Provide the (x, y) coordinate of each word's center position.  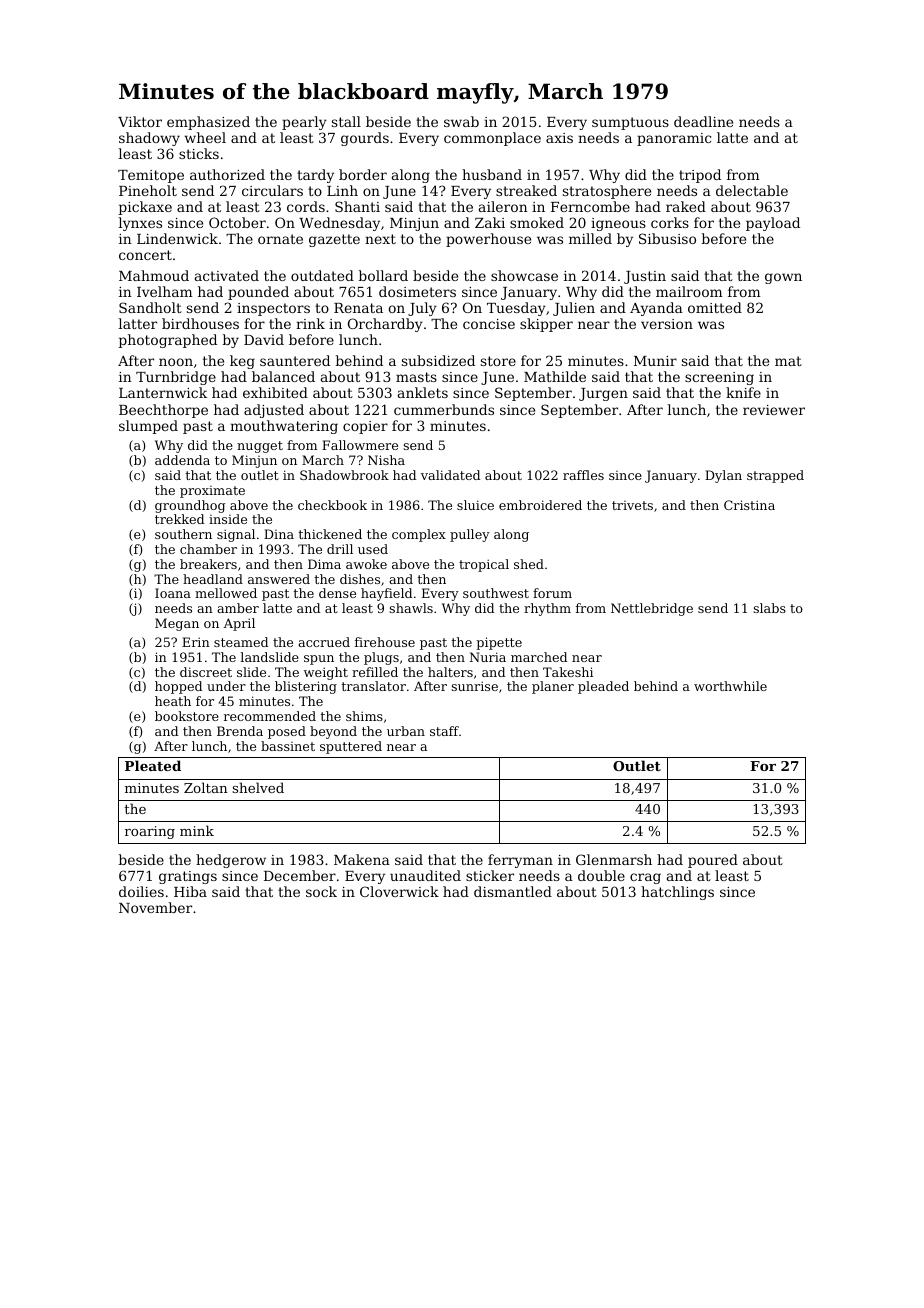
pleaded (603, 687)
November (155, 907)
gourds (365, 139)
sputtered (351, 747)
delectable (752, 190)
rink (310, 323)
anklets (423, 392)
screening (719, 378)
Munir (655, 361)
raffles (583, 475)
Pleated (153, 765)
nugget (260, 447)
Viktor (140, 121)
